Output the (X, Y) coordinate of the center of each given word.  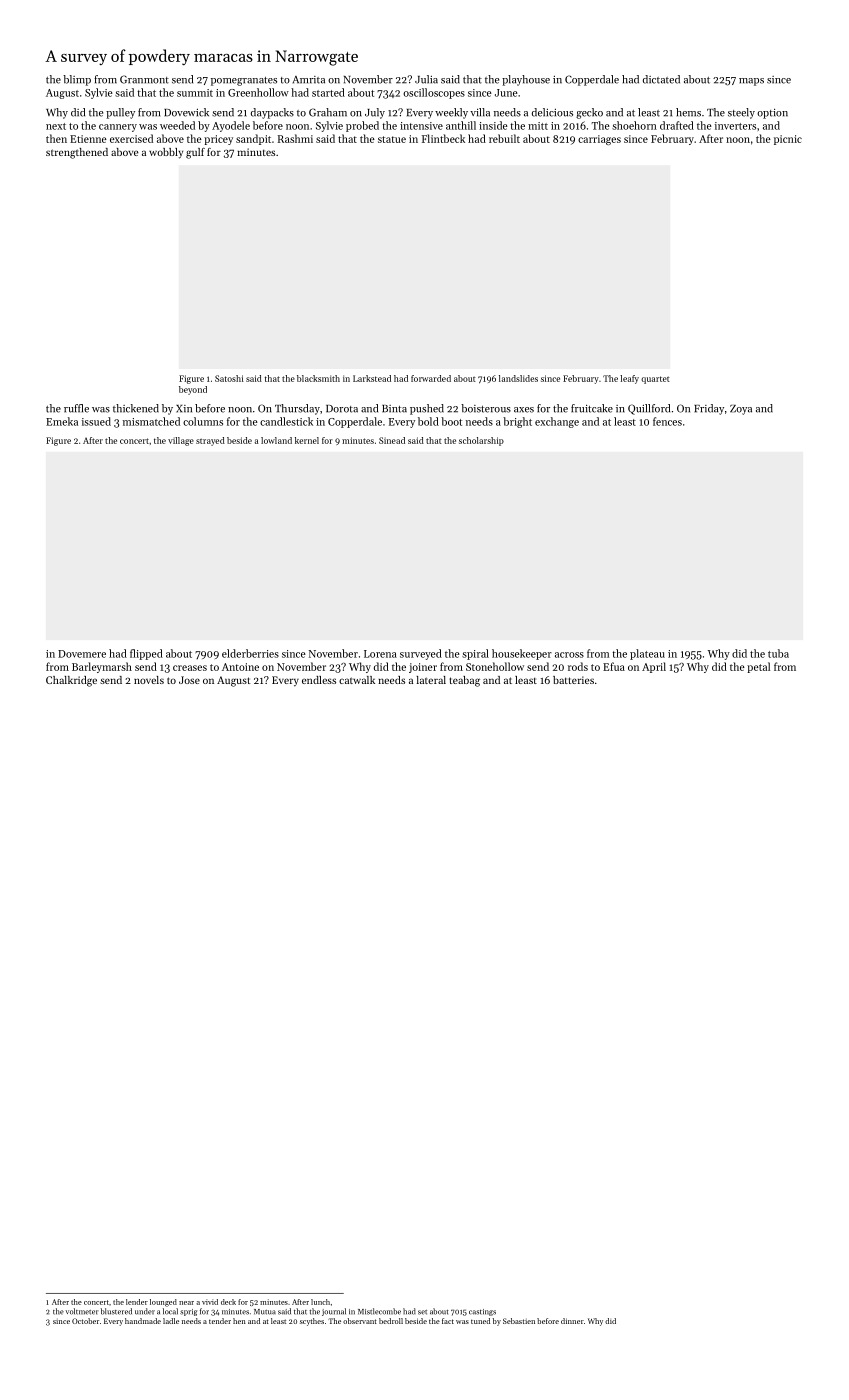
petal (758, 667)
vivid (210, 1302)
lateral (431, 680)
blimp (77, 80)
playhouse (526, 80)
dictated (661, 79)
